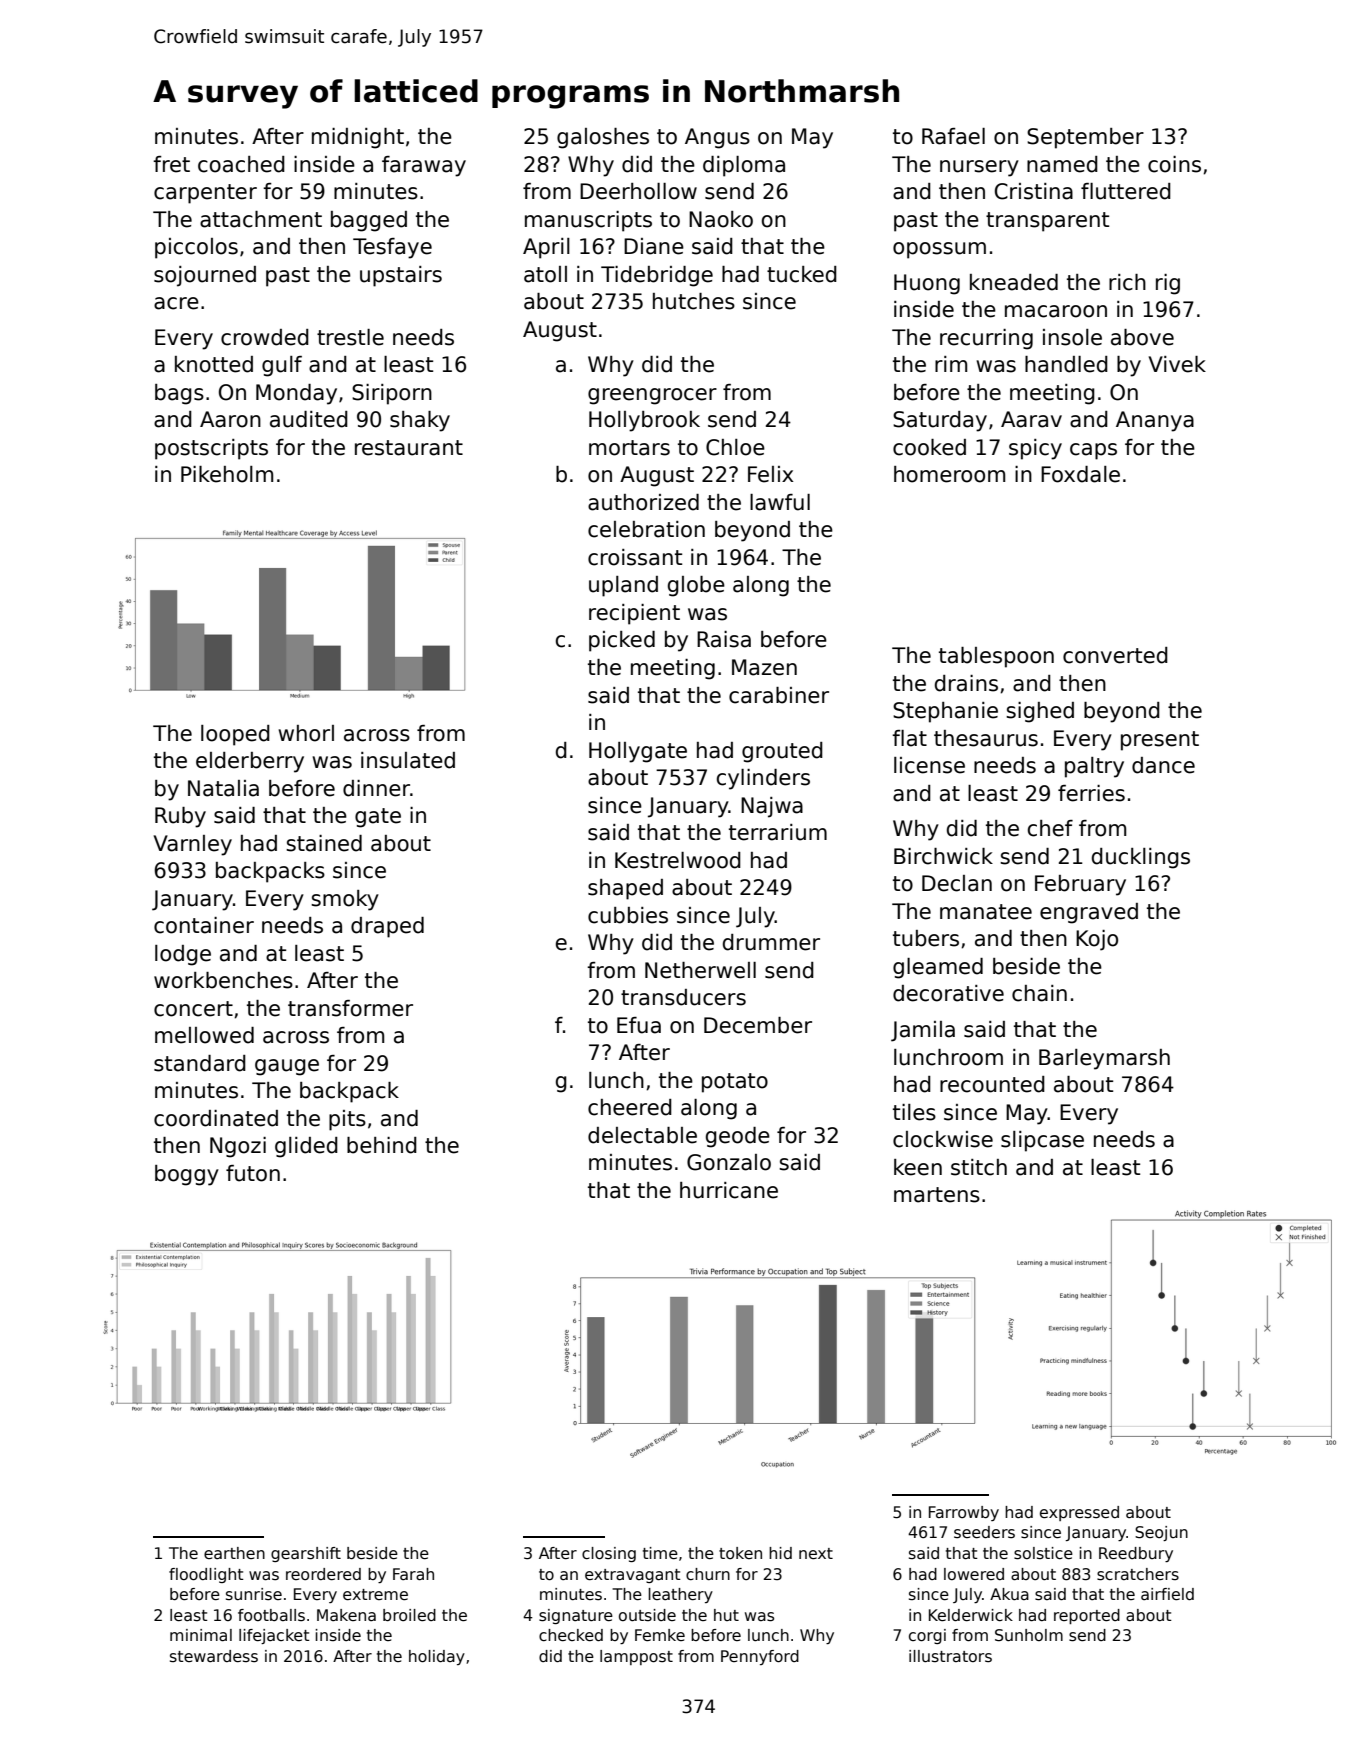 This image has width=1363, height=1764. What do you see at coordinates (744, 166) in the image?
I see `diploma` at bounding box center [744, 166].
